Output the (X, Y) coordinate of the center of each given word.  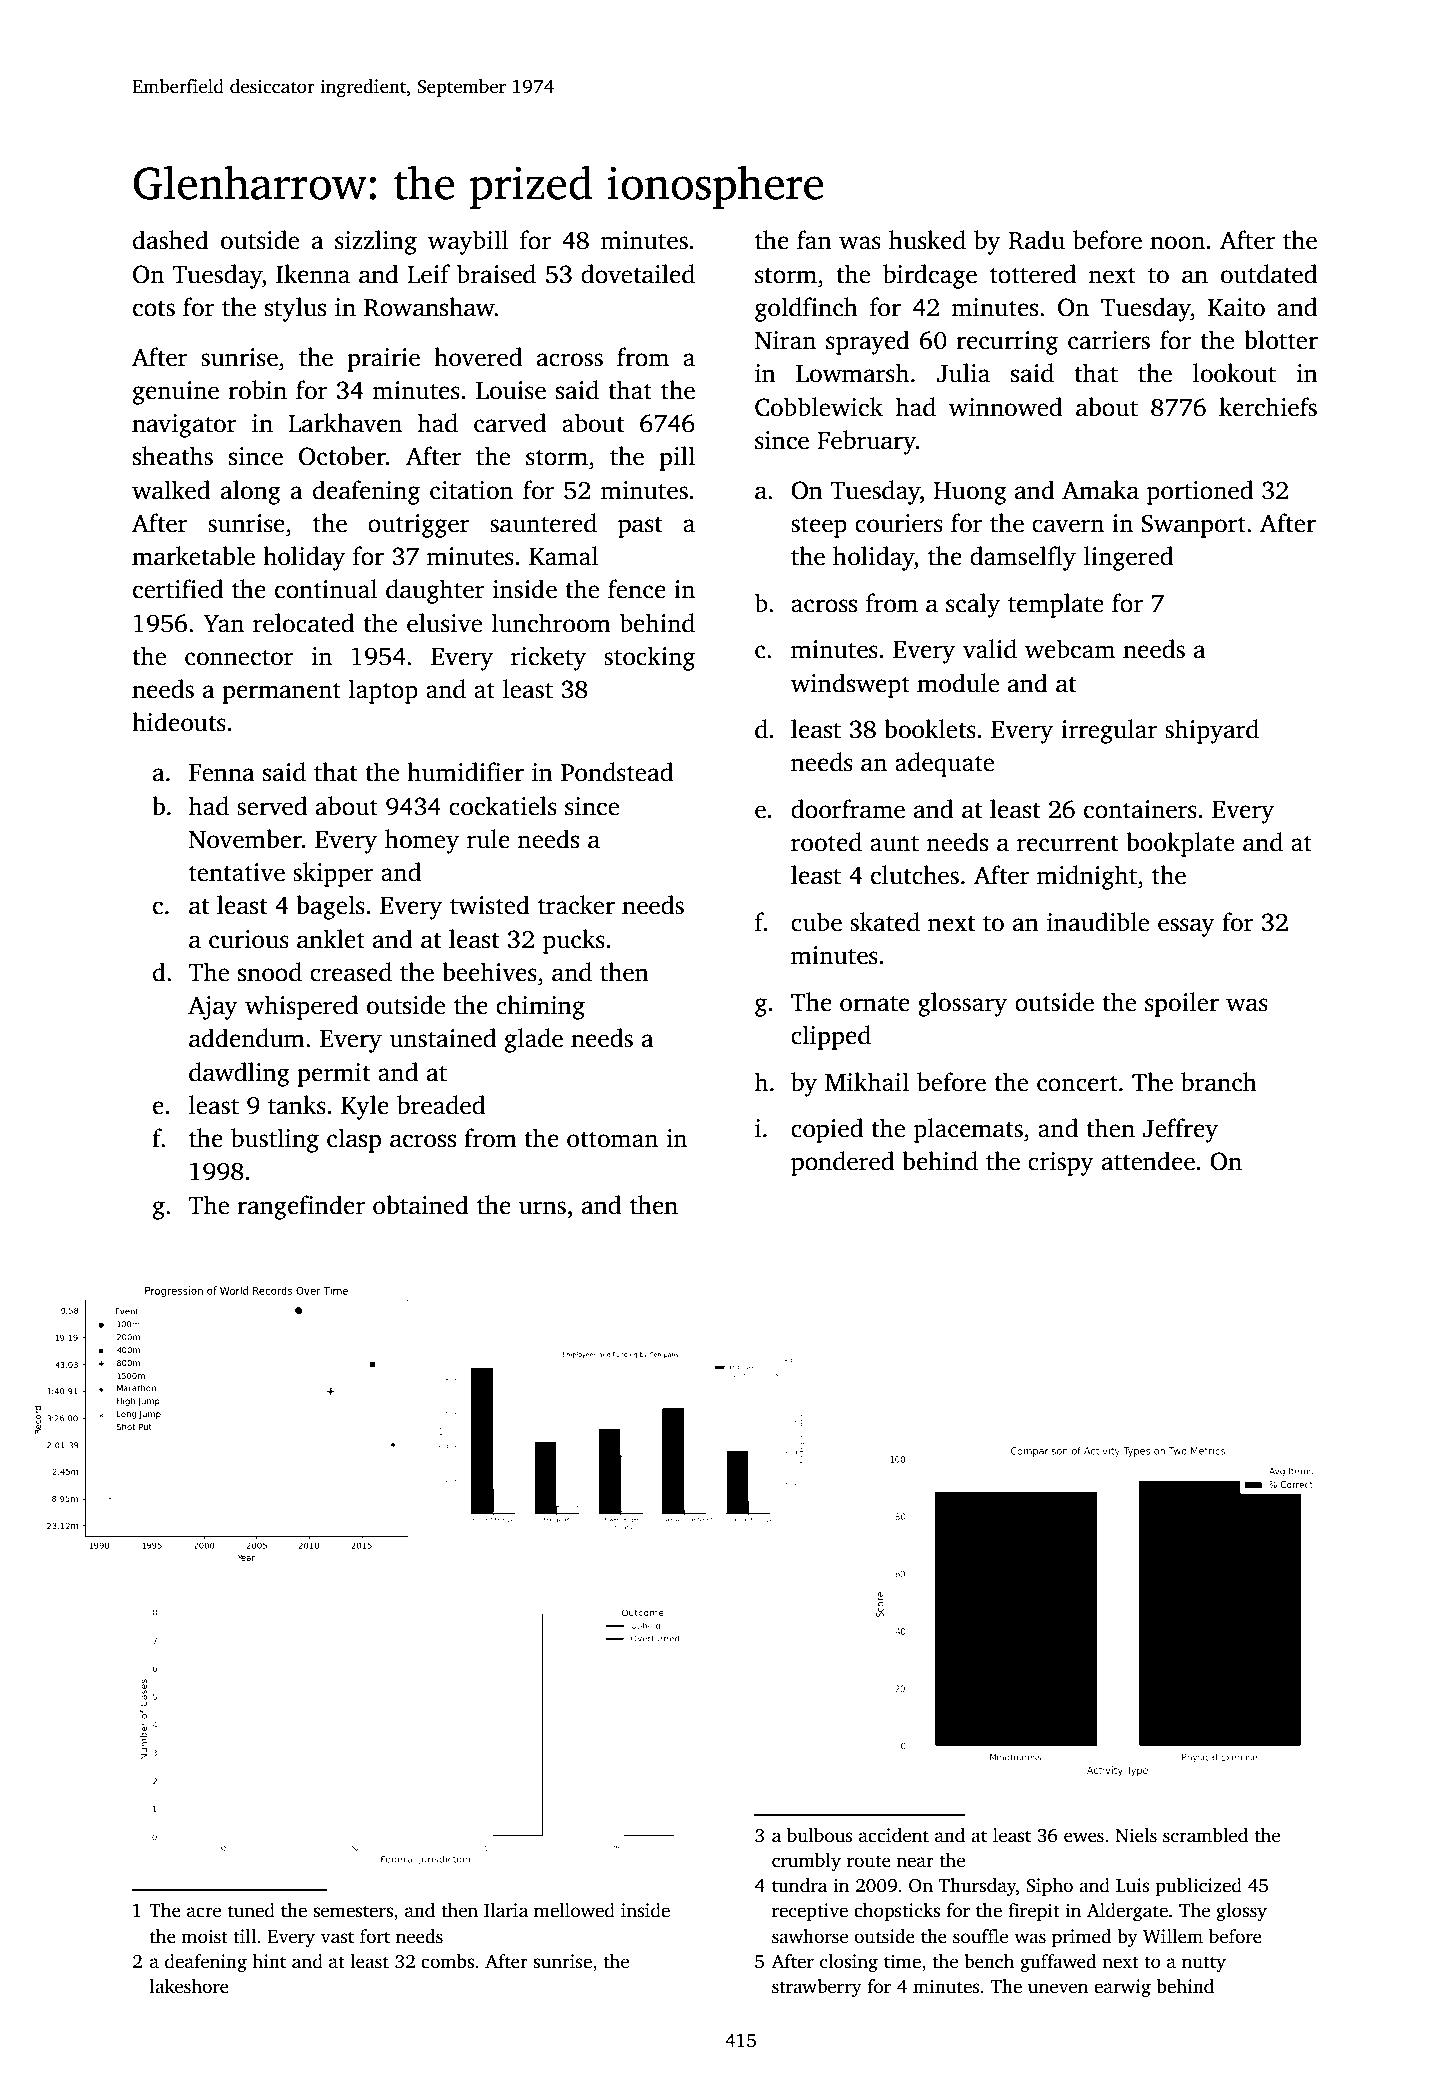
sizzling (376, 242)
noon (1177, 243)
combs (447, 1961)
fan (814, 240)
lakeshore (189, 1986)
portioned (1200, 492)
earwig (1122, 1988)
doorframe (848, 809)
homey (422, 841)
